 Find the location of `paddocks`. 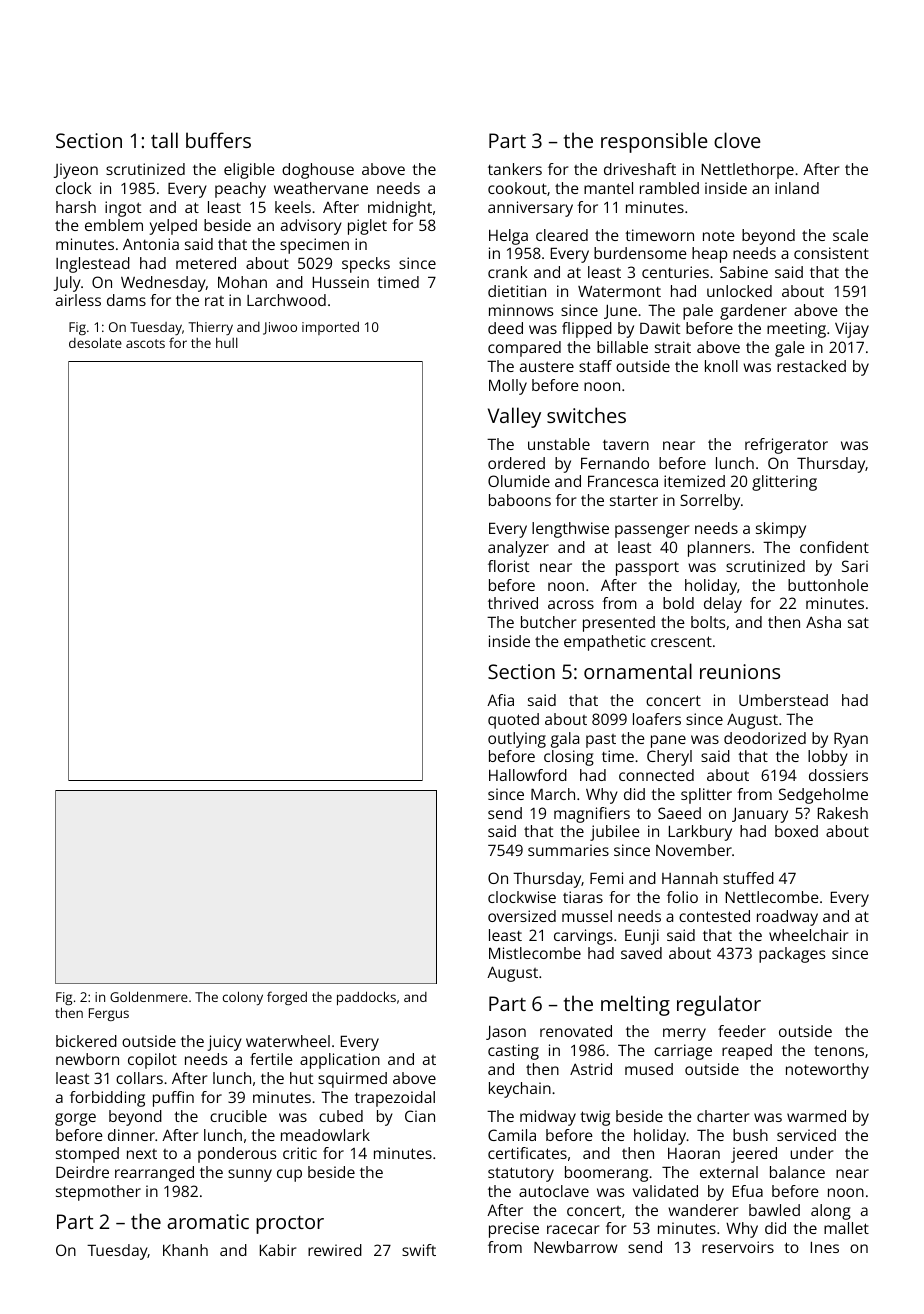

paddocks is located at coordinates (366, 998).
